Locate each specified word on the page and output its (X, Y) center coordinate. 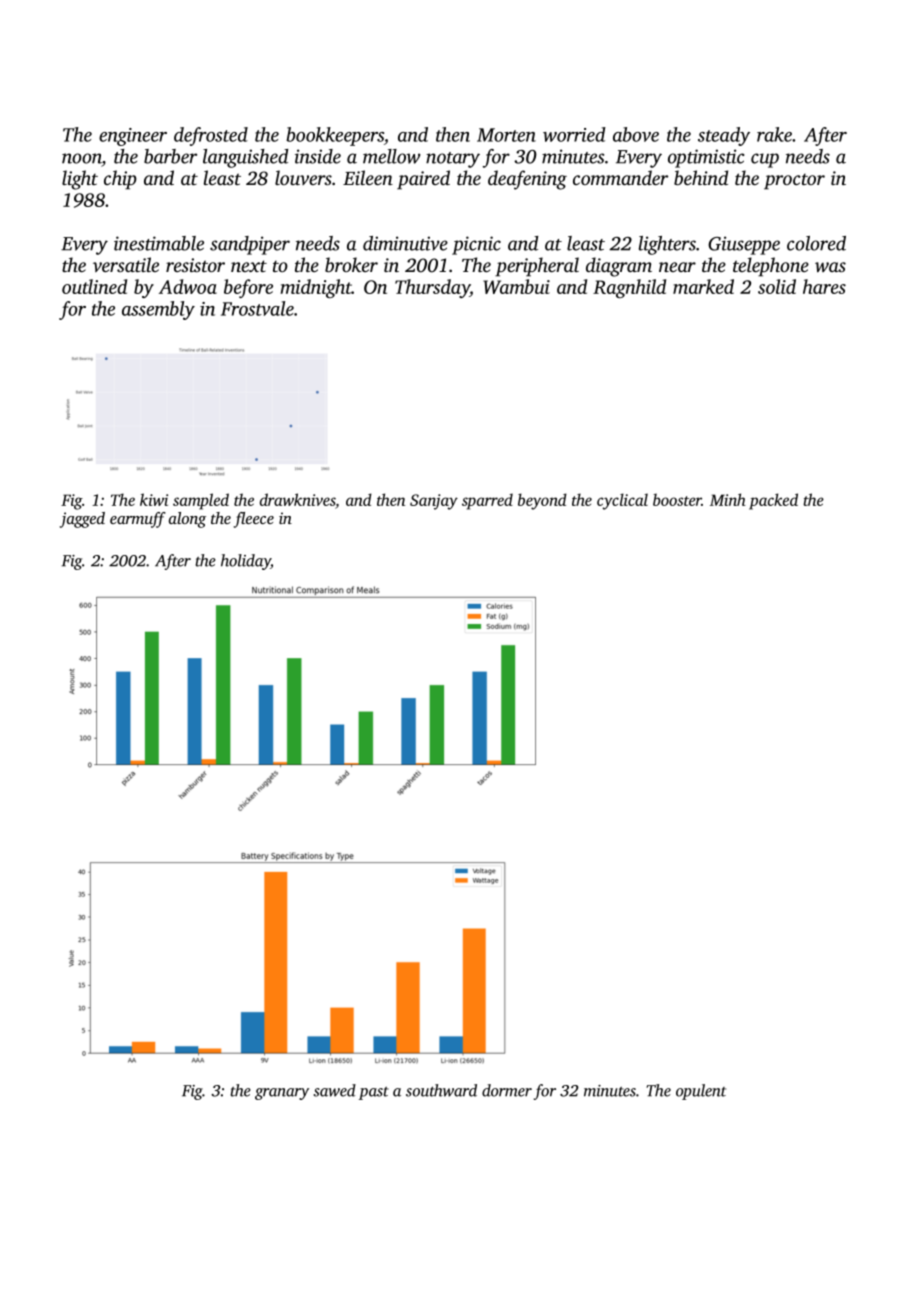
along (187, 520)
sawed (335, 1090)
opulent (701, 1092)
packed (773, 501)
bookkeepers (335, 136)
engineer (133, 137)
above (636, 134)
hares (824, 286)
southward (441, 1090)
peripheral (537, 267)
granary (282, 1094)
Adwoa (188, 286)
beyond (542, 501)
